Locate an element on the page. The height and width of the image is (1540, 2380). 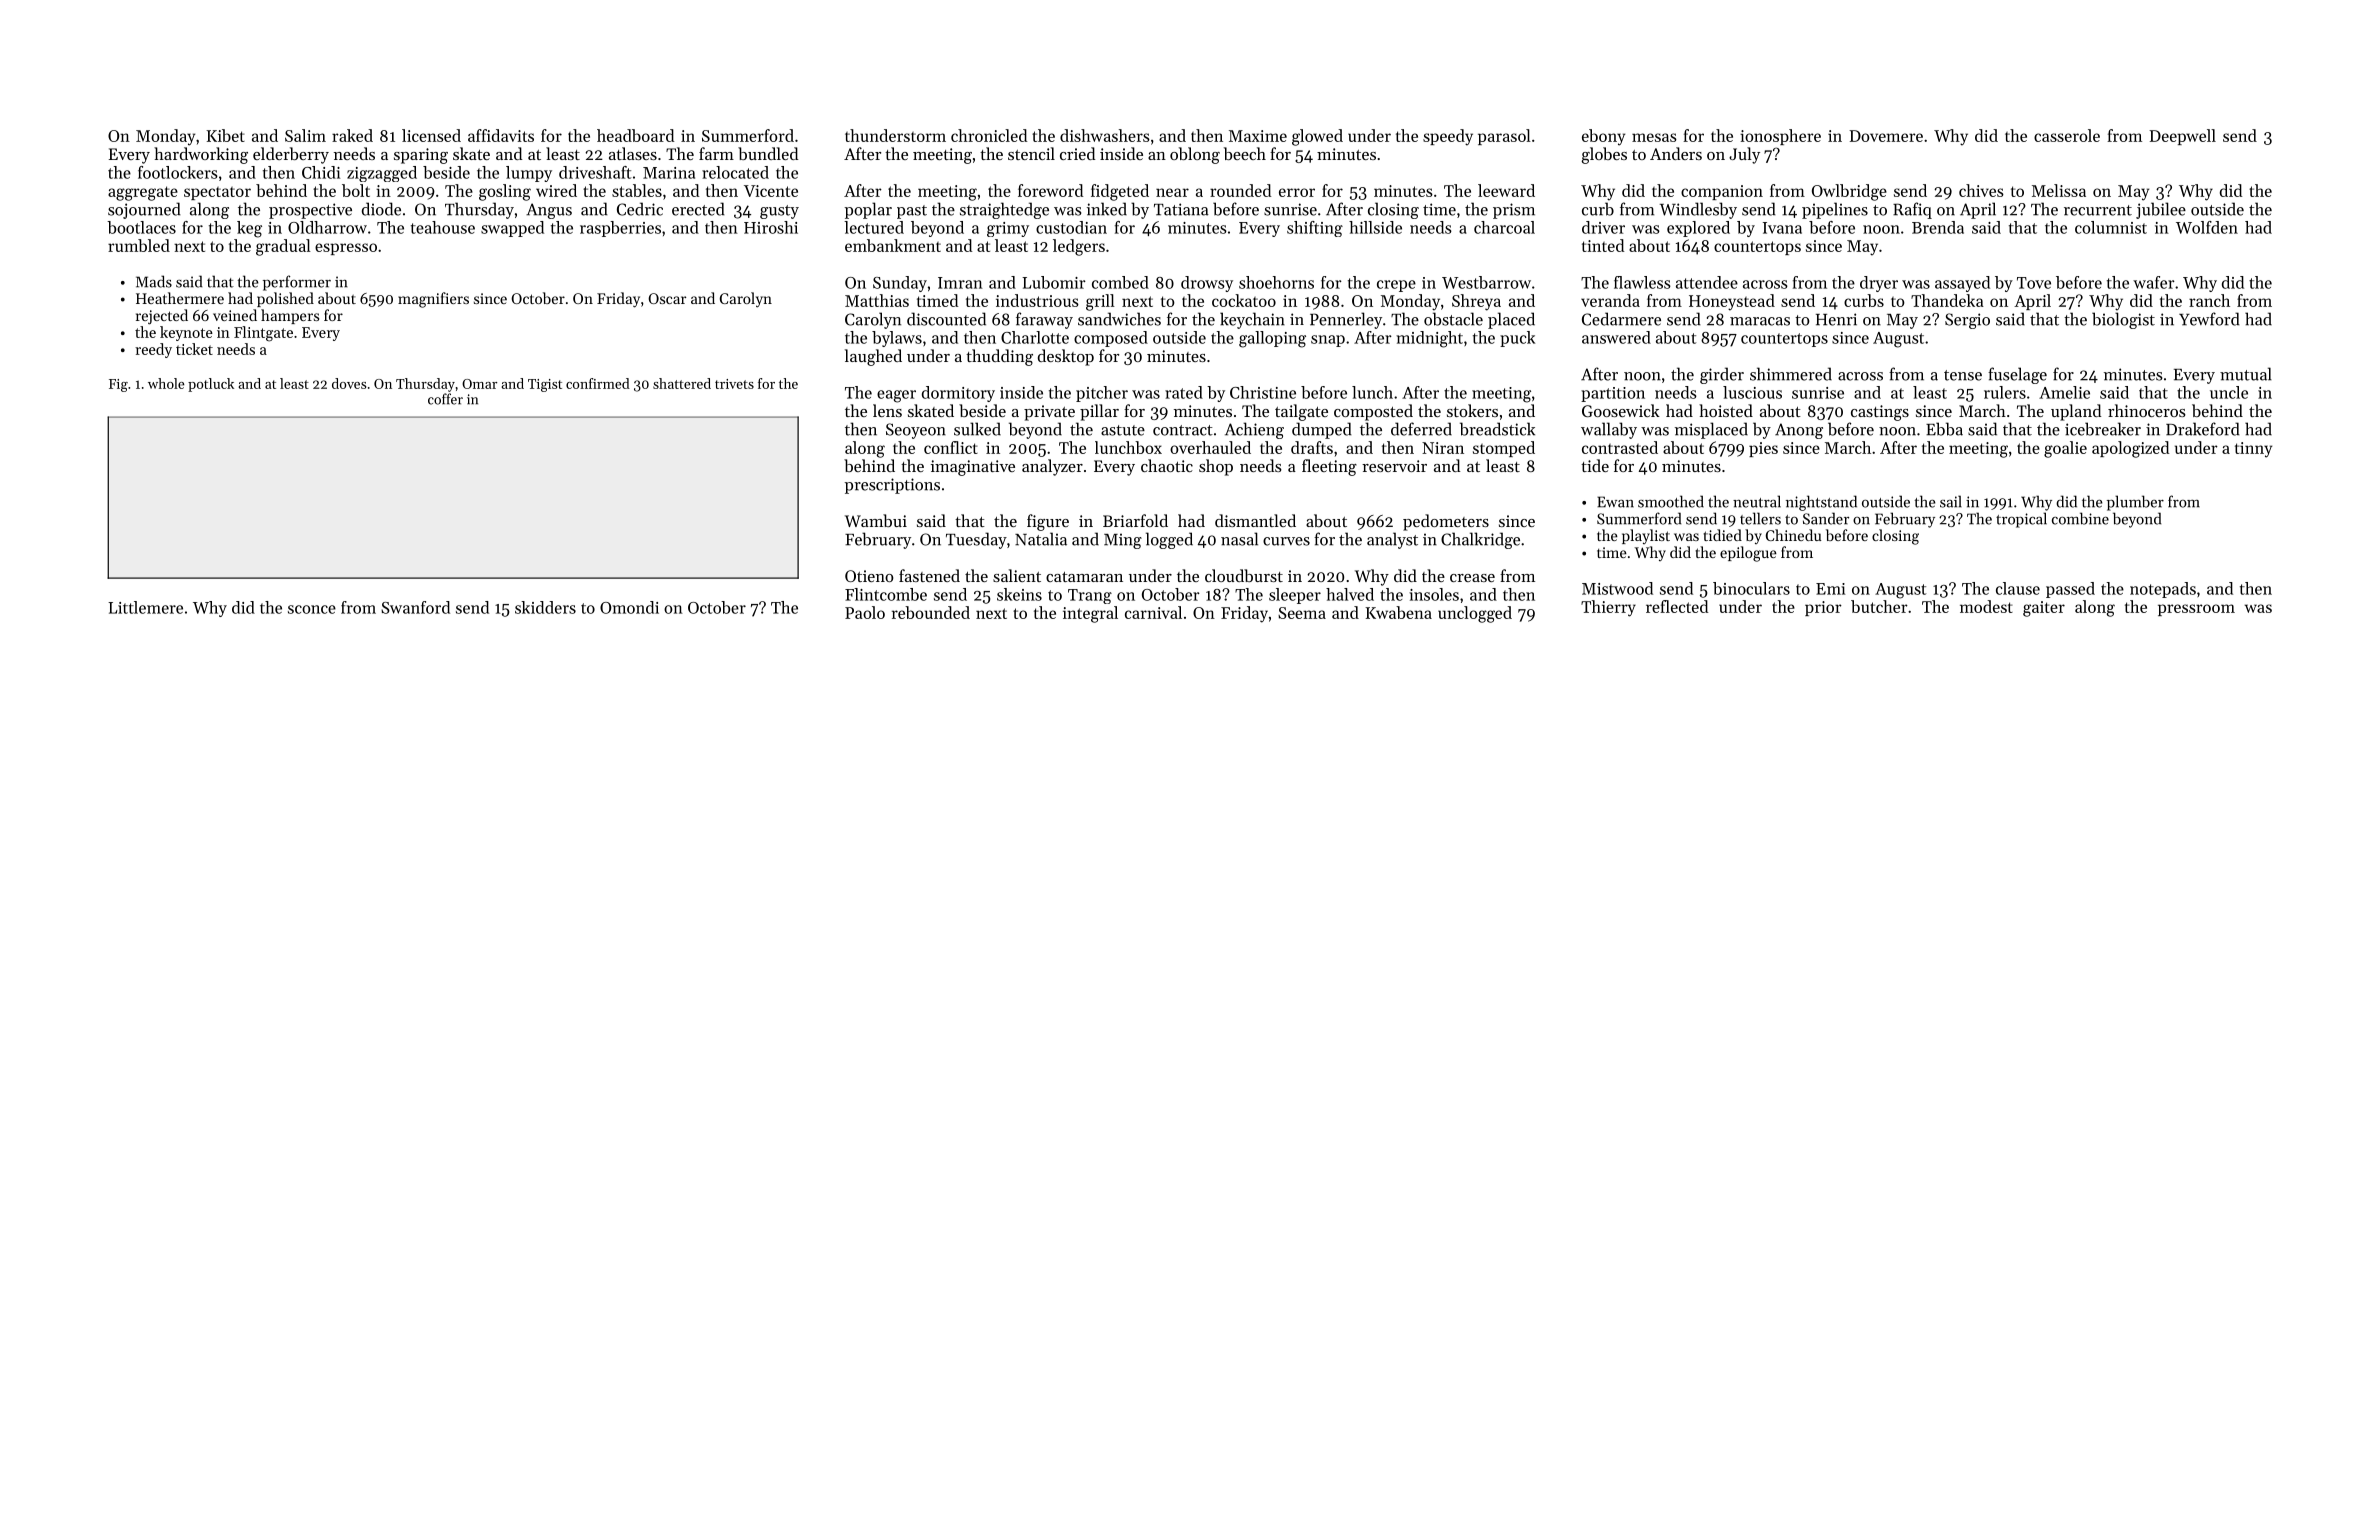
wafer is located at coordinates (2154, 282).
